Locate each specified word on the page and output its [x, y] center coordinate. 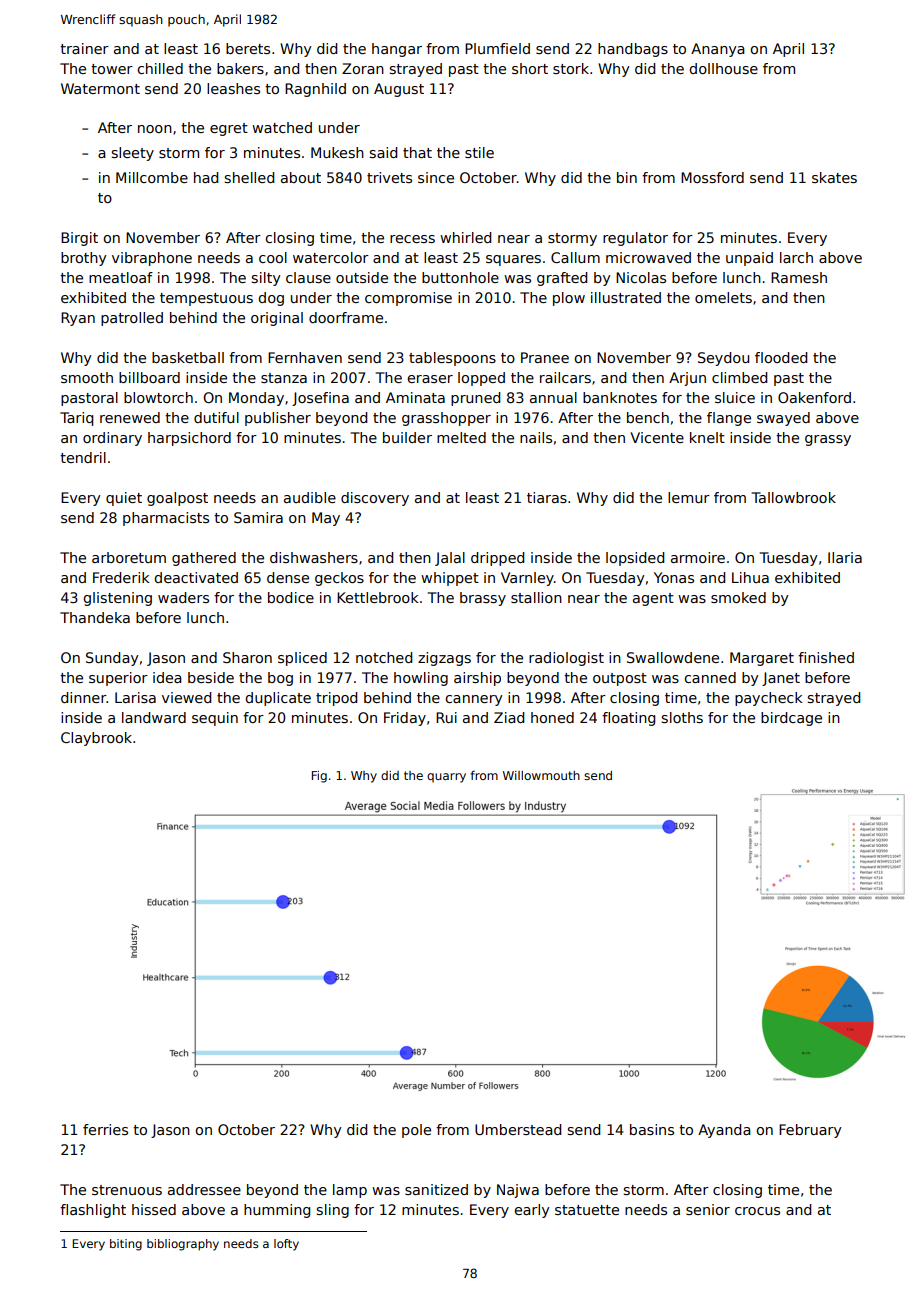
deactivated [196, 577]
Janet [781, 679]
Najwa [518, 1191]
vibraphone [152, 259]
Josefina [320, 399]
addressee [204, 1189]
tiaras [547, 497]
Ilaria [845, 557]
